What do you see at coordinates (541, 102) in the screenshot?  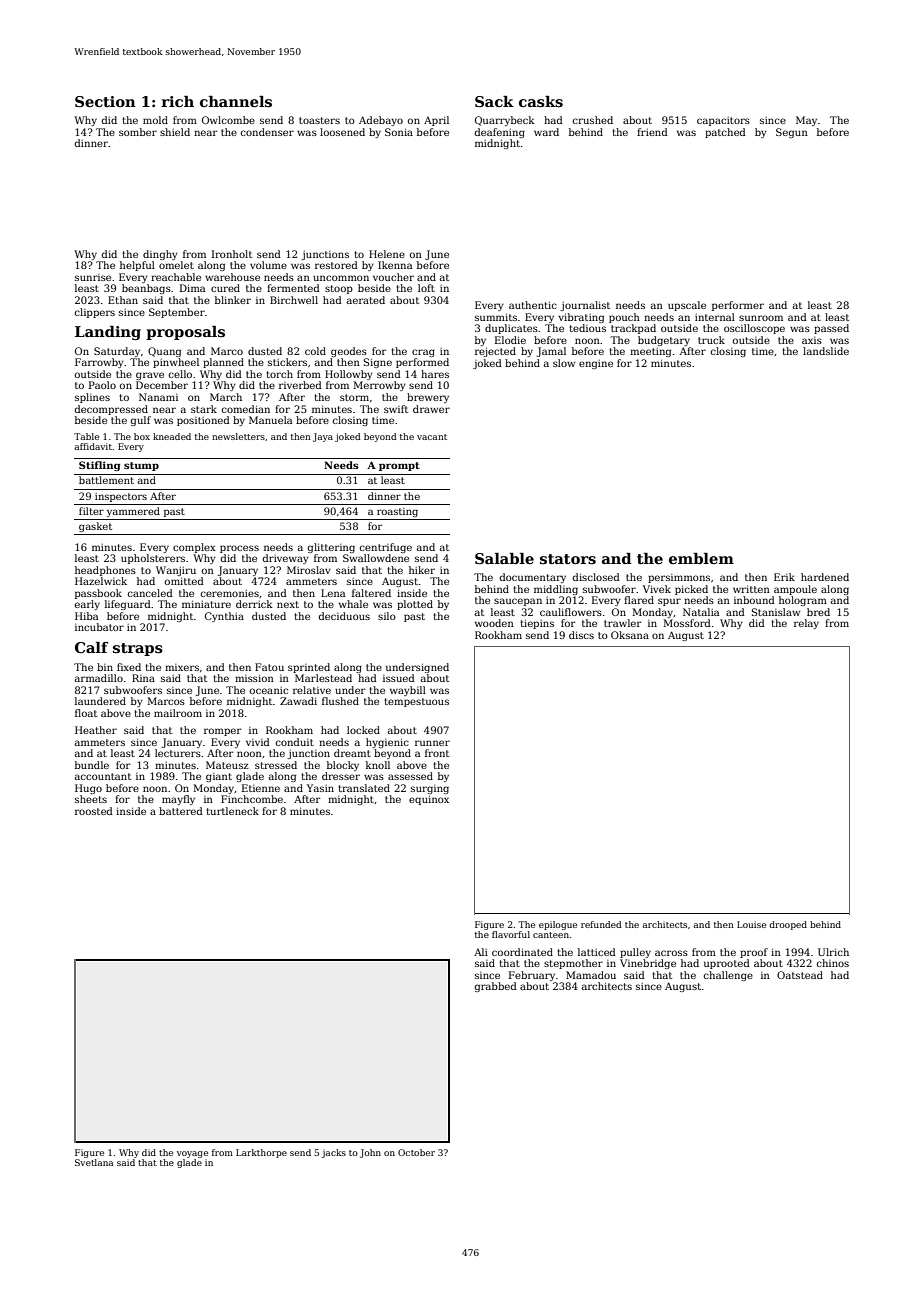 I see `casks` at bounding box center [541, 102].
